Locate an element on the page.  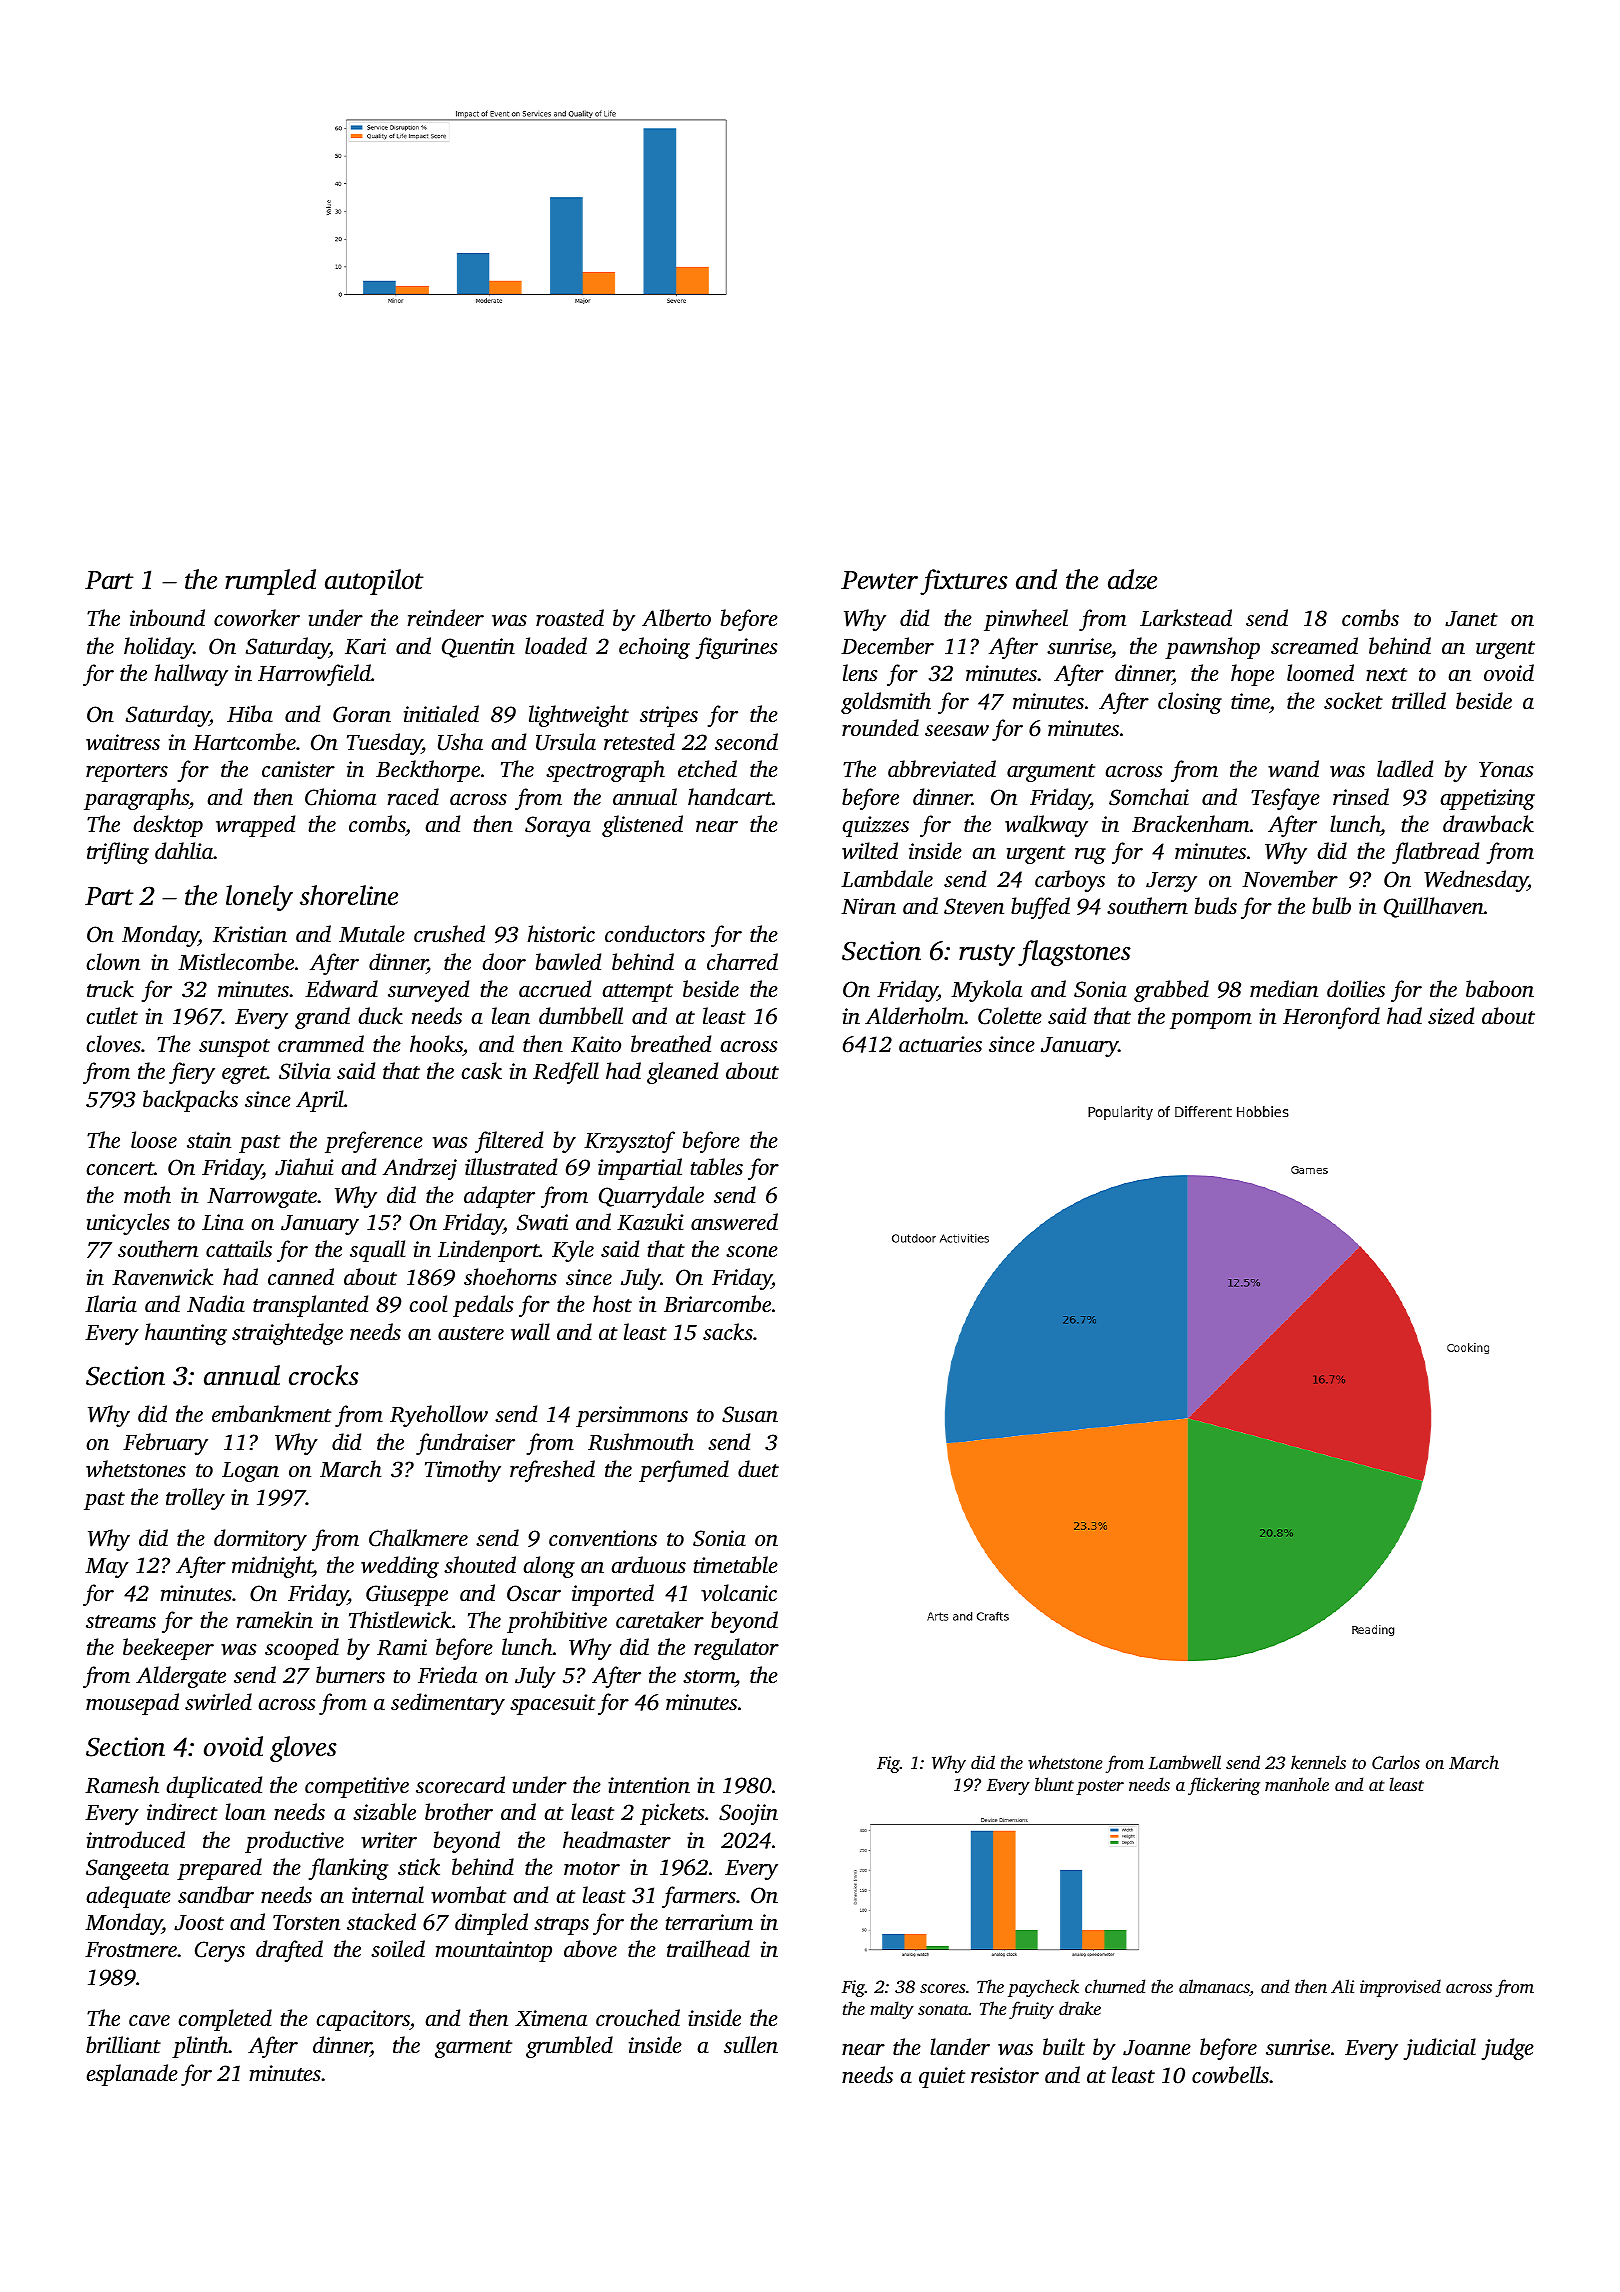
Carlos is located at coordinates (1396, 1762).
